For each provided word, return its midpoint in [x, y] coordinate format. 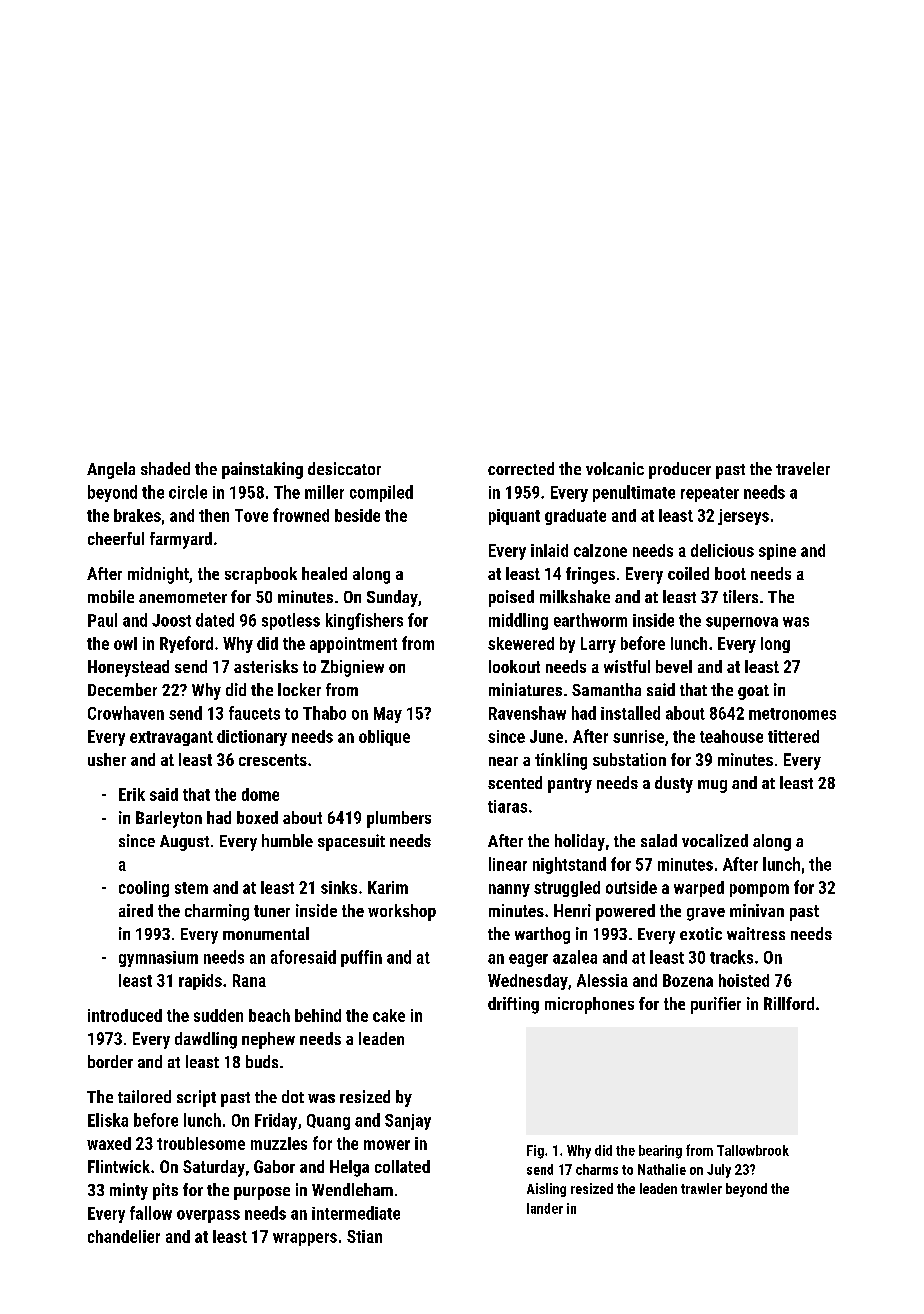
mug [712, 786]
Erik [132, 794]
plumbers [399, 819]
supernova [742, 623]
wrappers [305, 1239]
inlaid [549, 550]
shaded [165, 468]
